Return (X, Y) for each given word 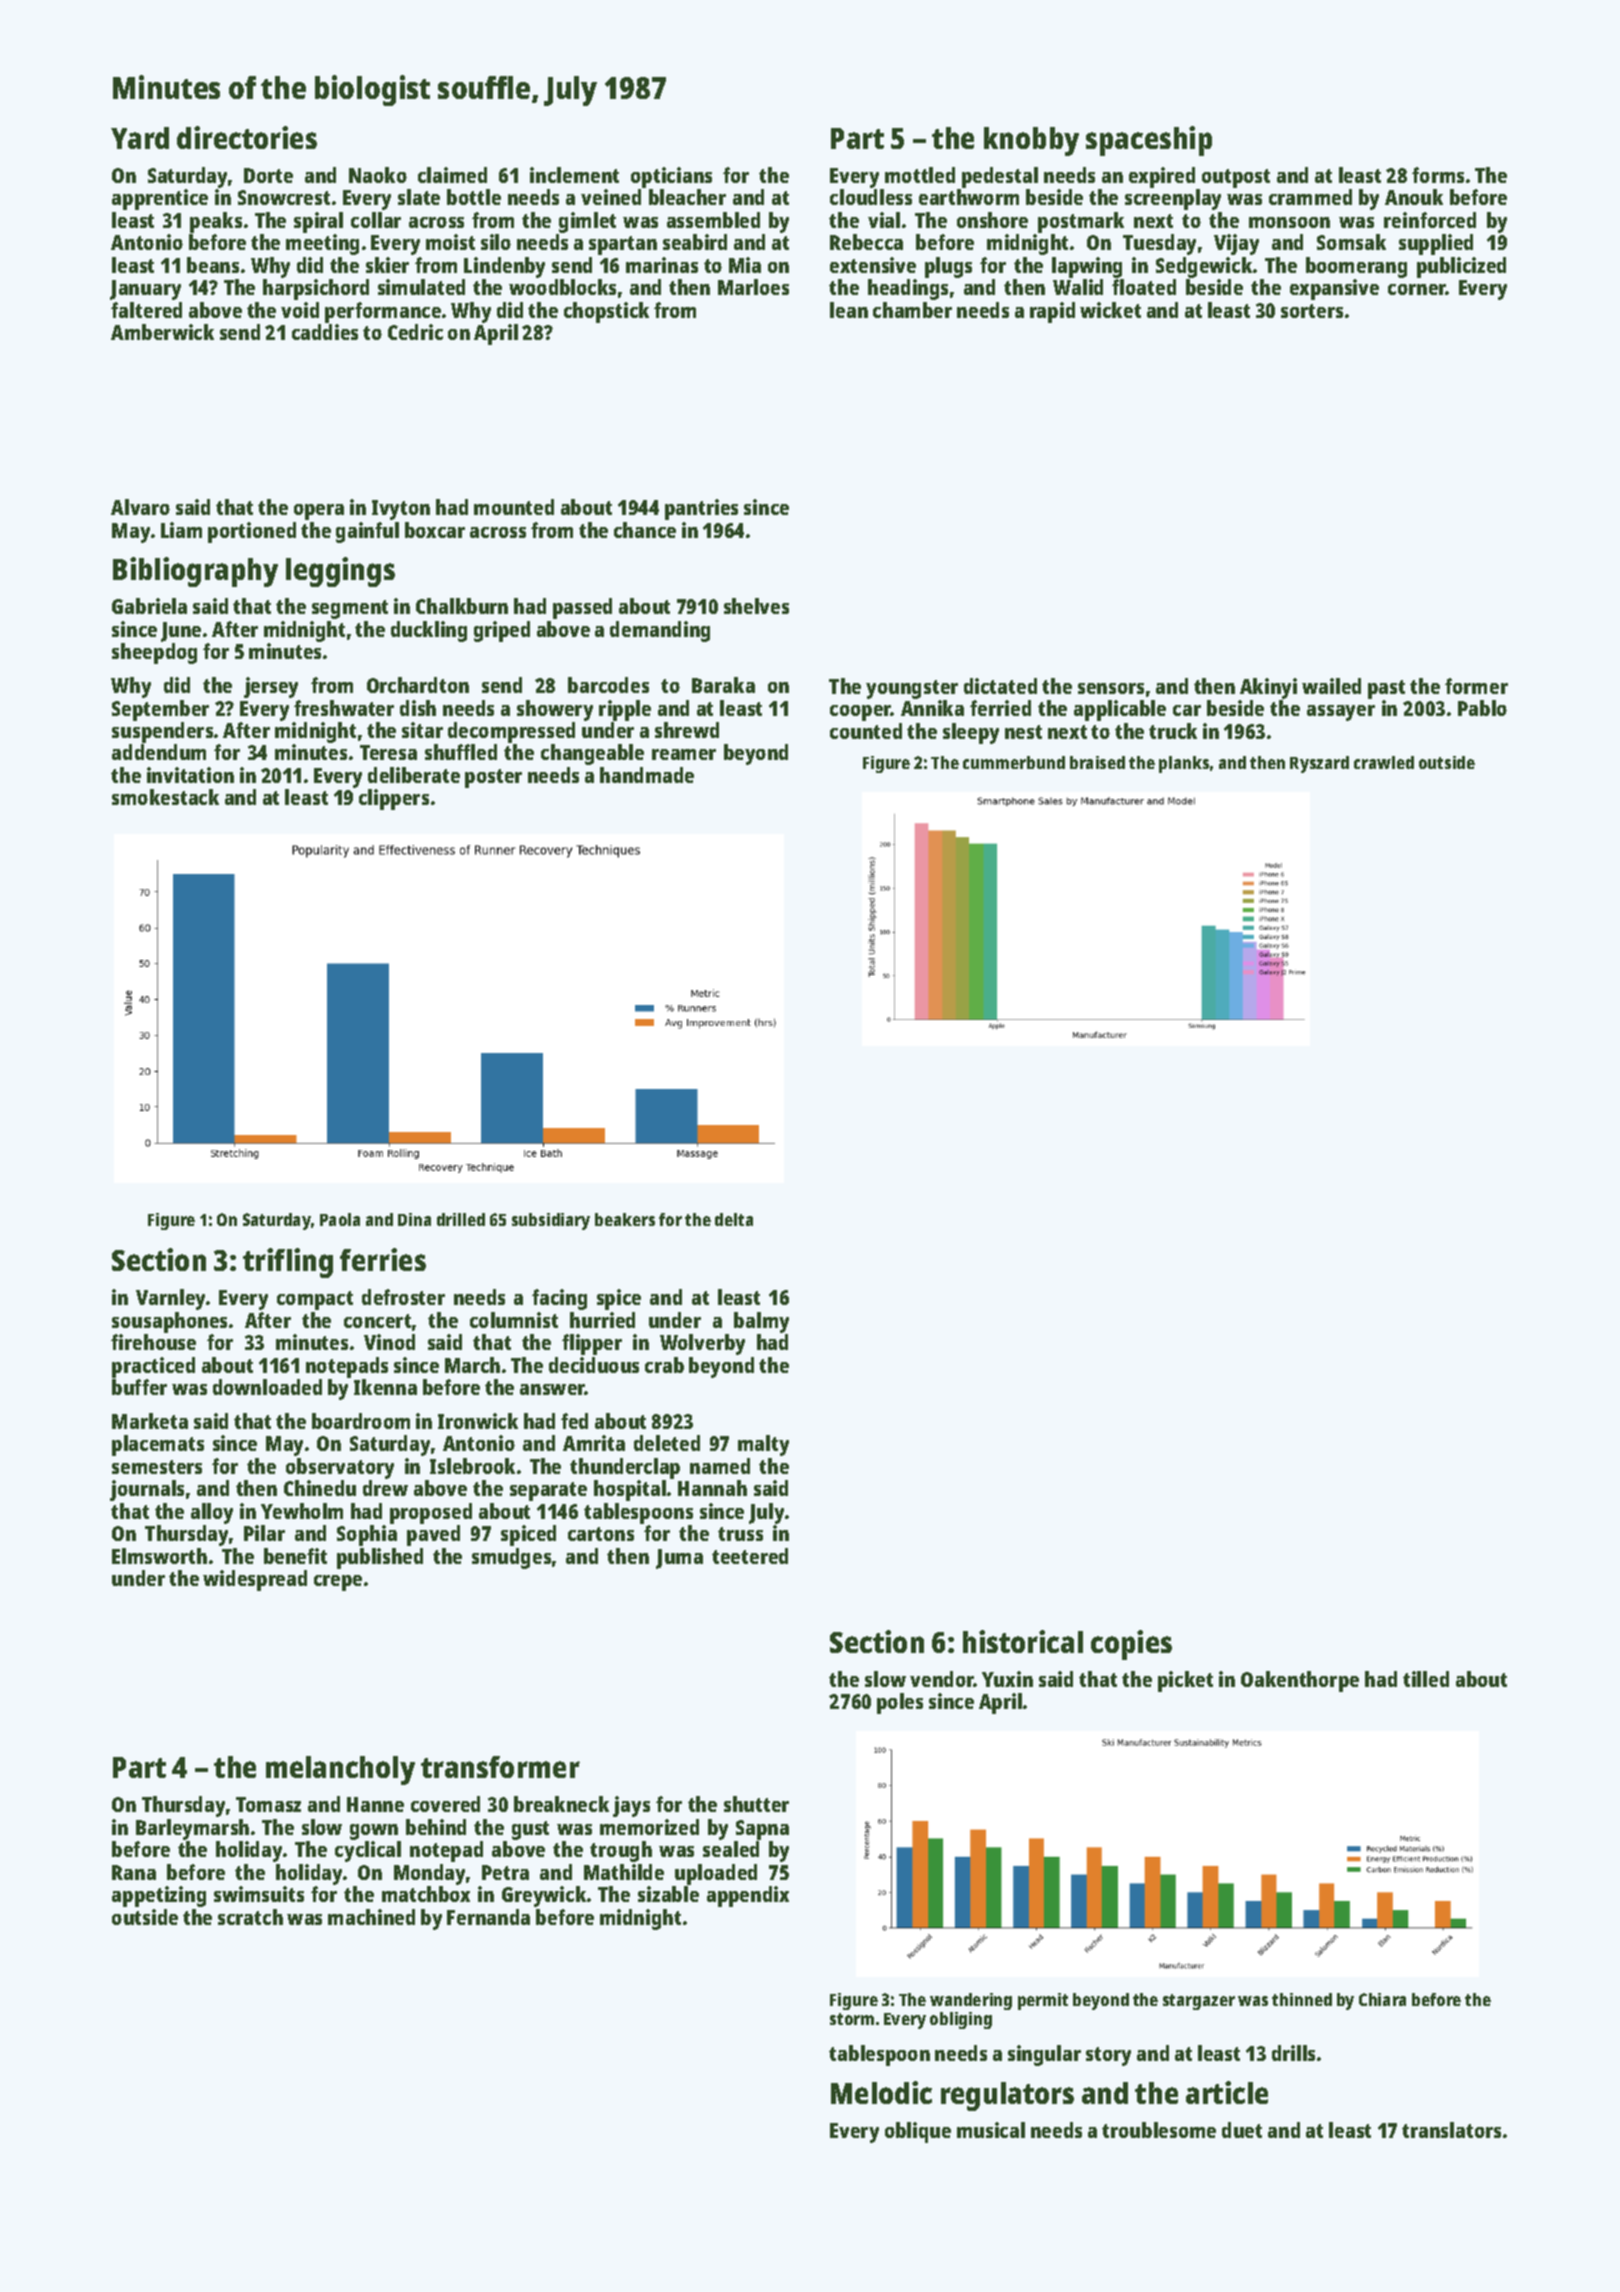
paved (433, 1535)
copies (1131, 1645)
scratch (250, 1917)
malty (763, 1445)
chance (645, 530)
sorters (1312, 311)
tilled (1426, 1679)
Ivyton (401, 510)
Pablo (1482, 708)
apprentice (160, 199)
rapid (1052, 312)
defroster (403, 1297)
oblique (918, 2132)
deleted (667, 1443)
